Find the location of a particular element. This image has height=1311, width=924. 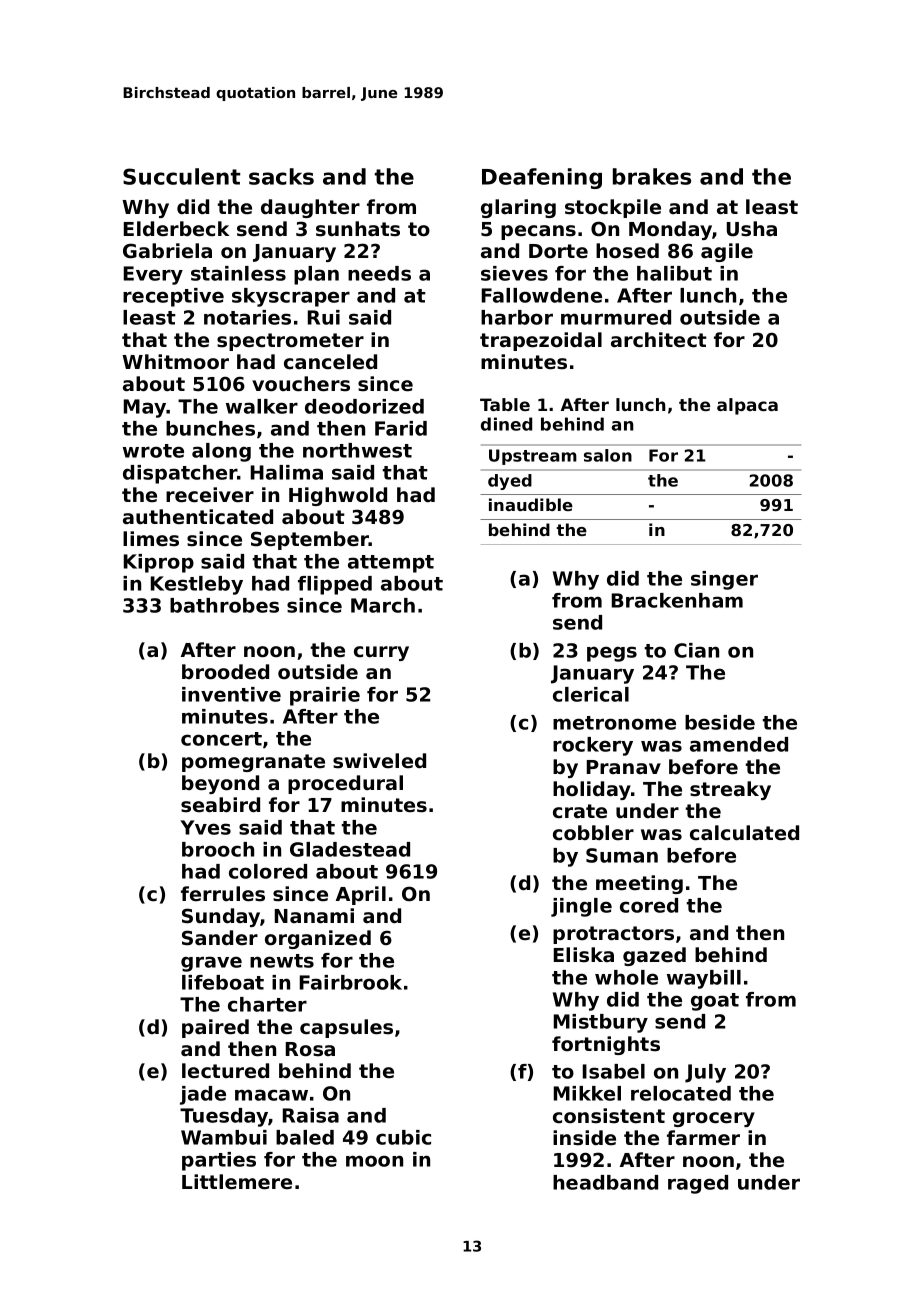

sunhats is located at coordinates (358, 229).
